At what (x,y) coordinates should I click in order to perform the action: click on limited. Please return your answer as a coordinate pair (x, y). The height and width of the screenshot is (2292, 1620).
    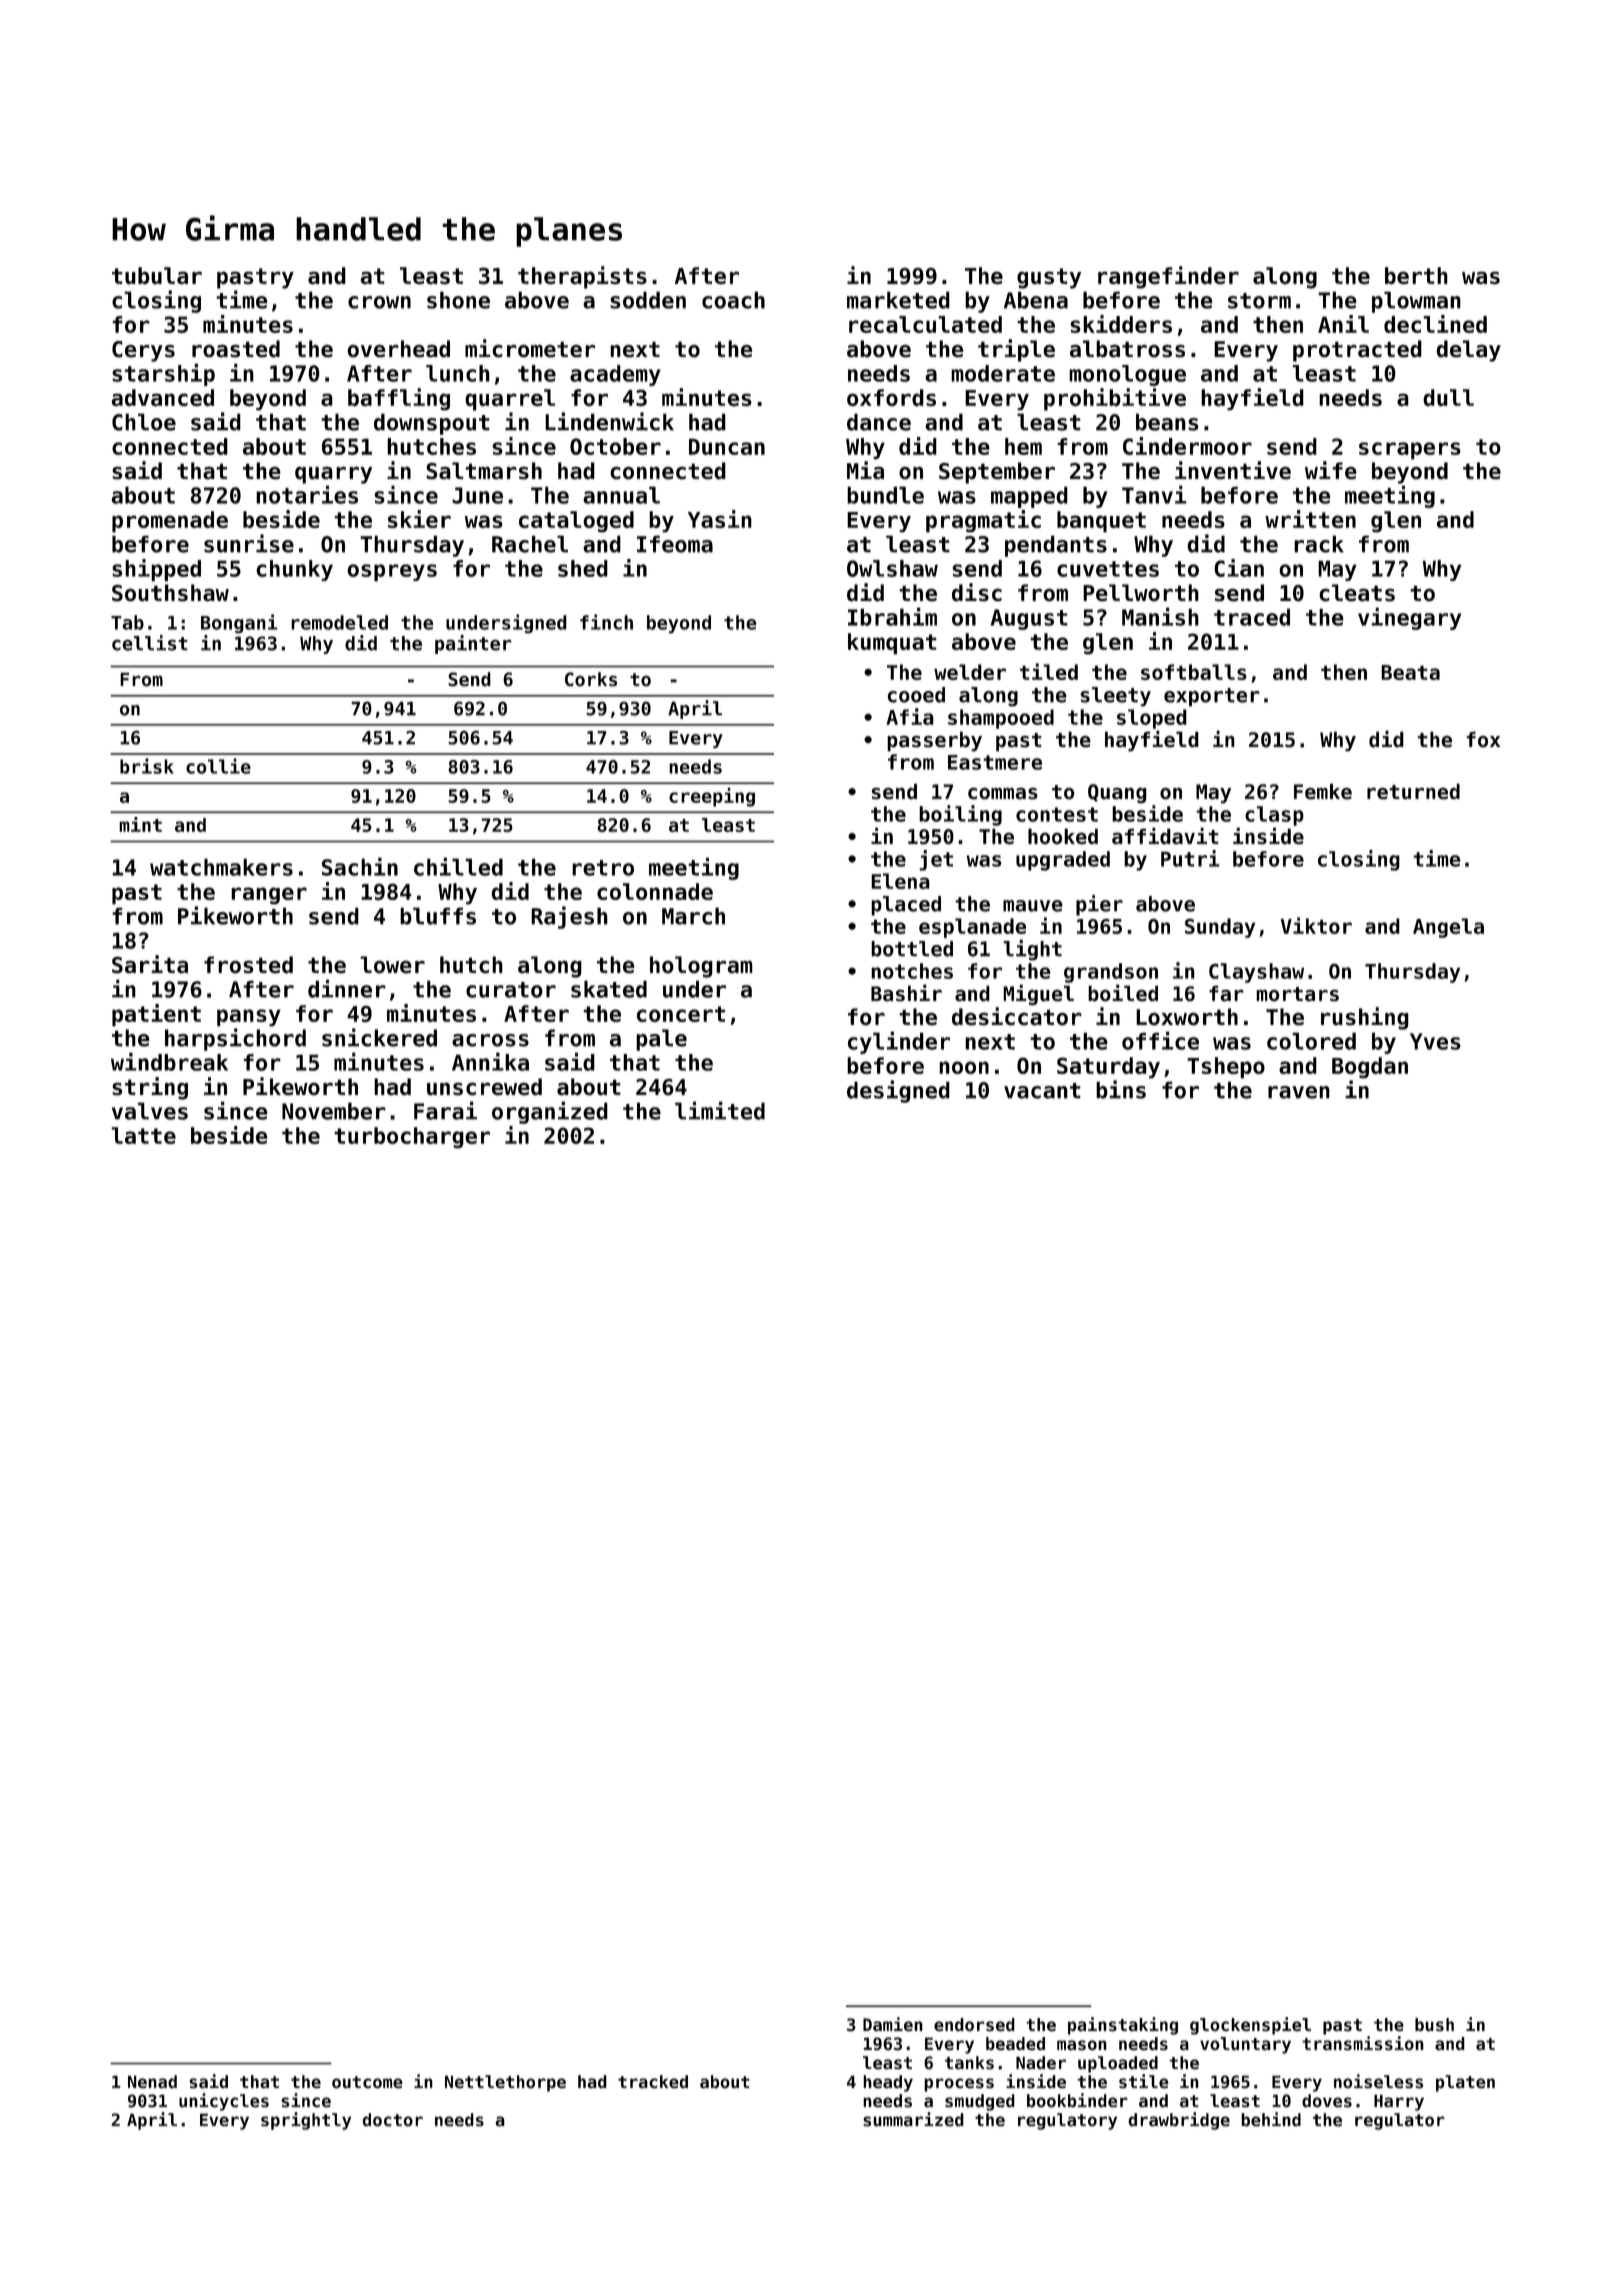
    Looking at the image, I should click on (720, 1110).
